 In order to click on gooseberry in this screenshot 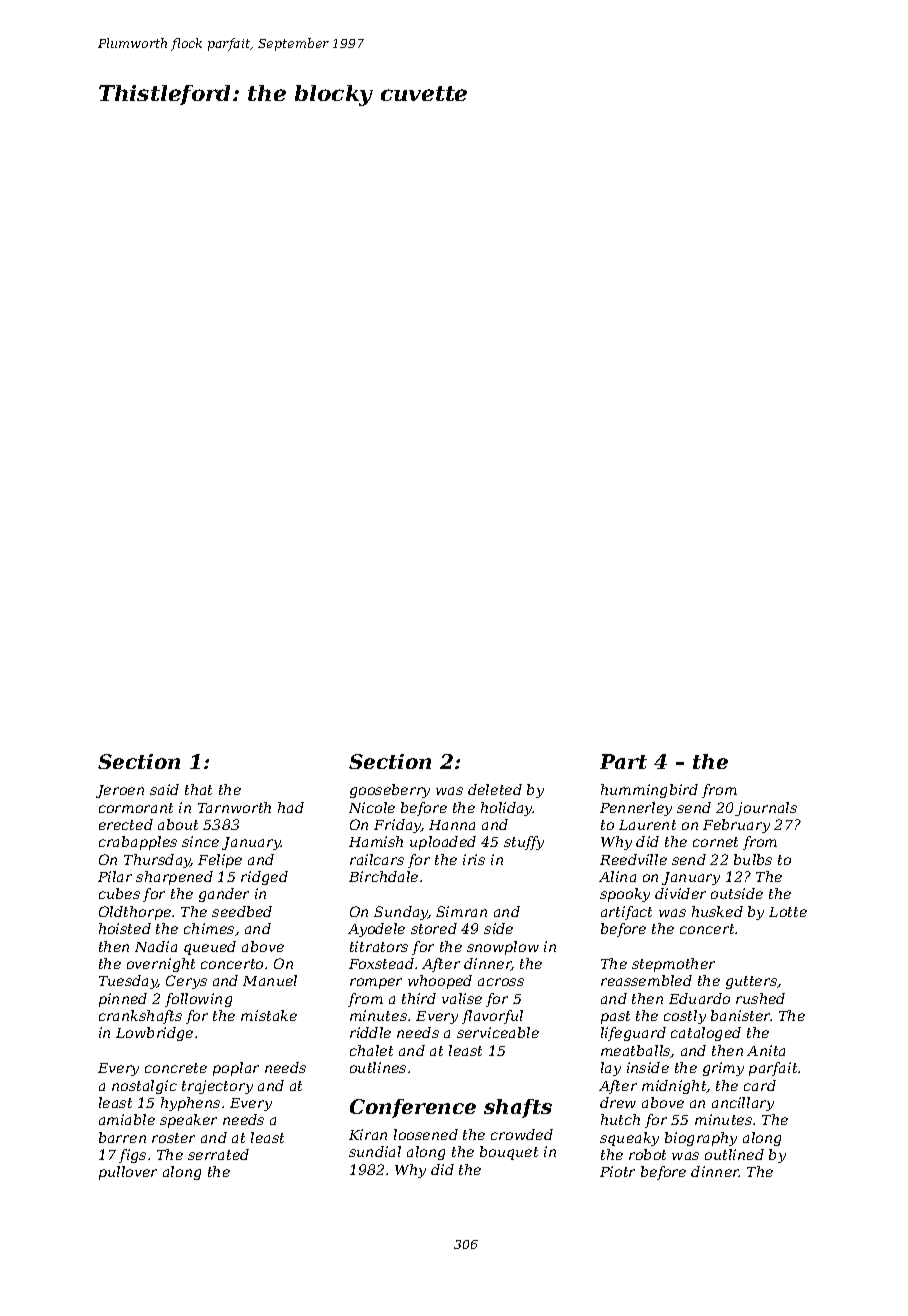, I will do `click(390, 791)`.
